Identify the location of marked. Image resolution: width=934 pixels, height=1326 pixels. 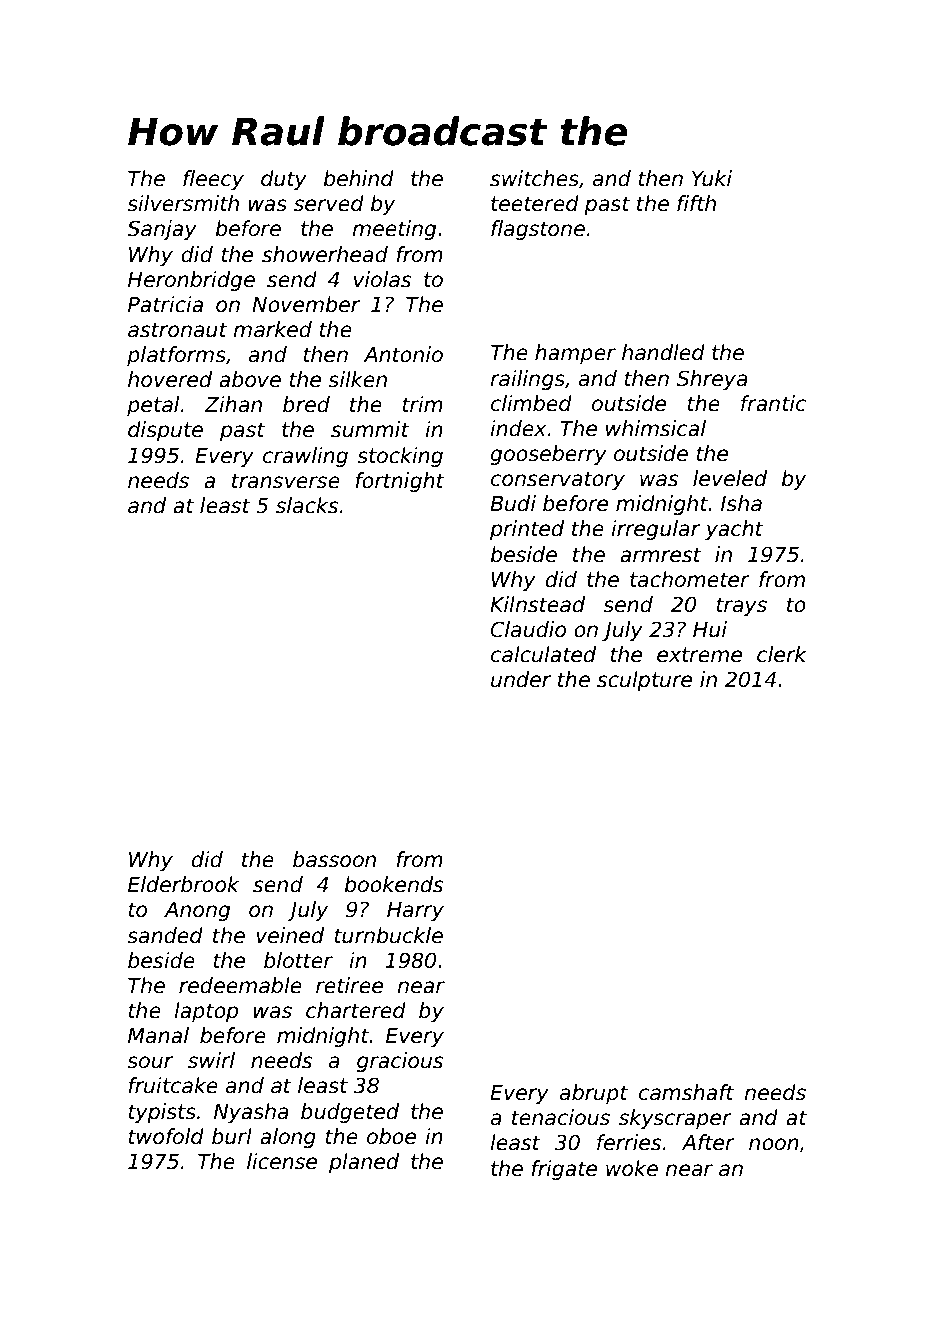
(272, 329).
